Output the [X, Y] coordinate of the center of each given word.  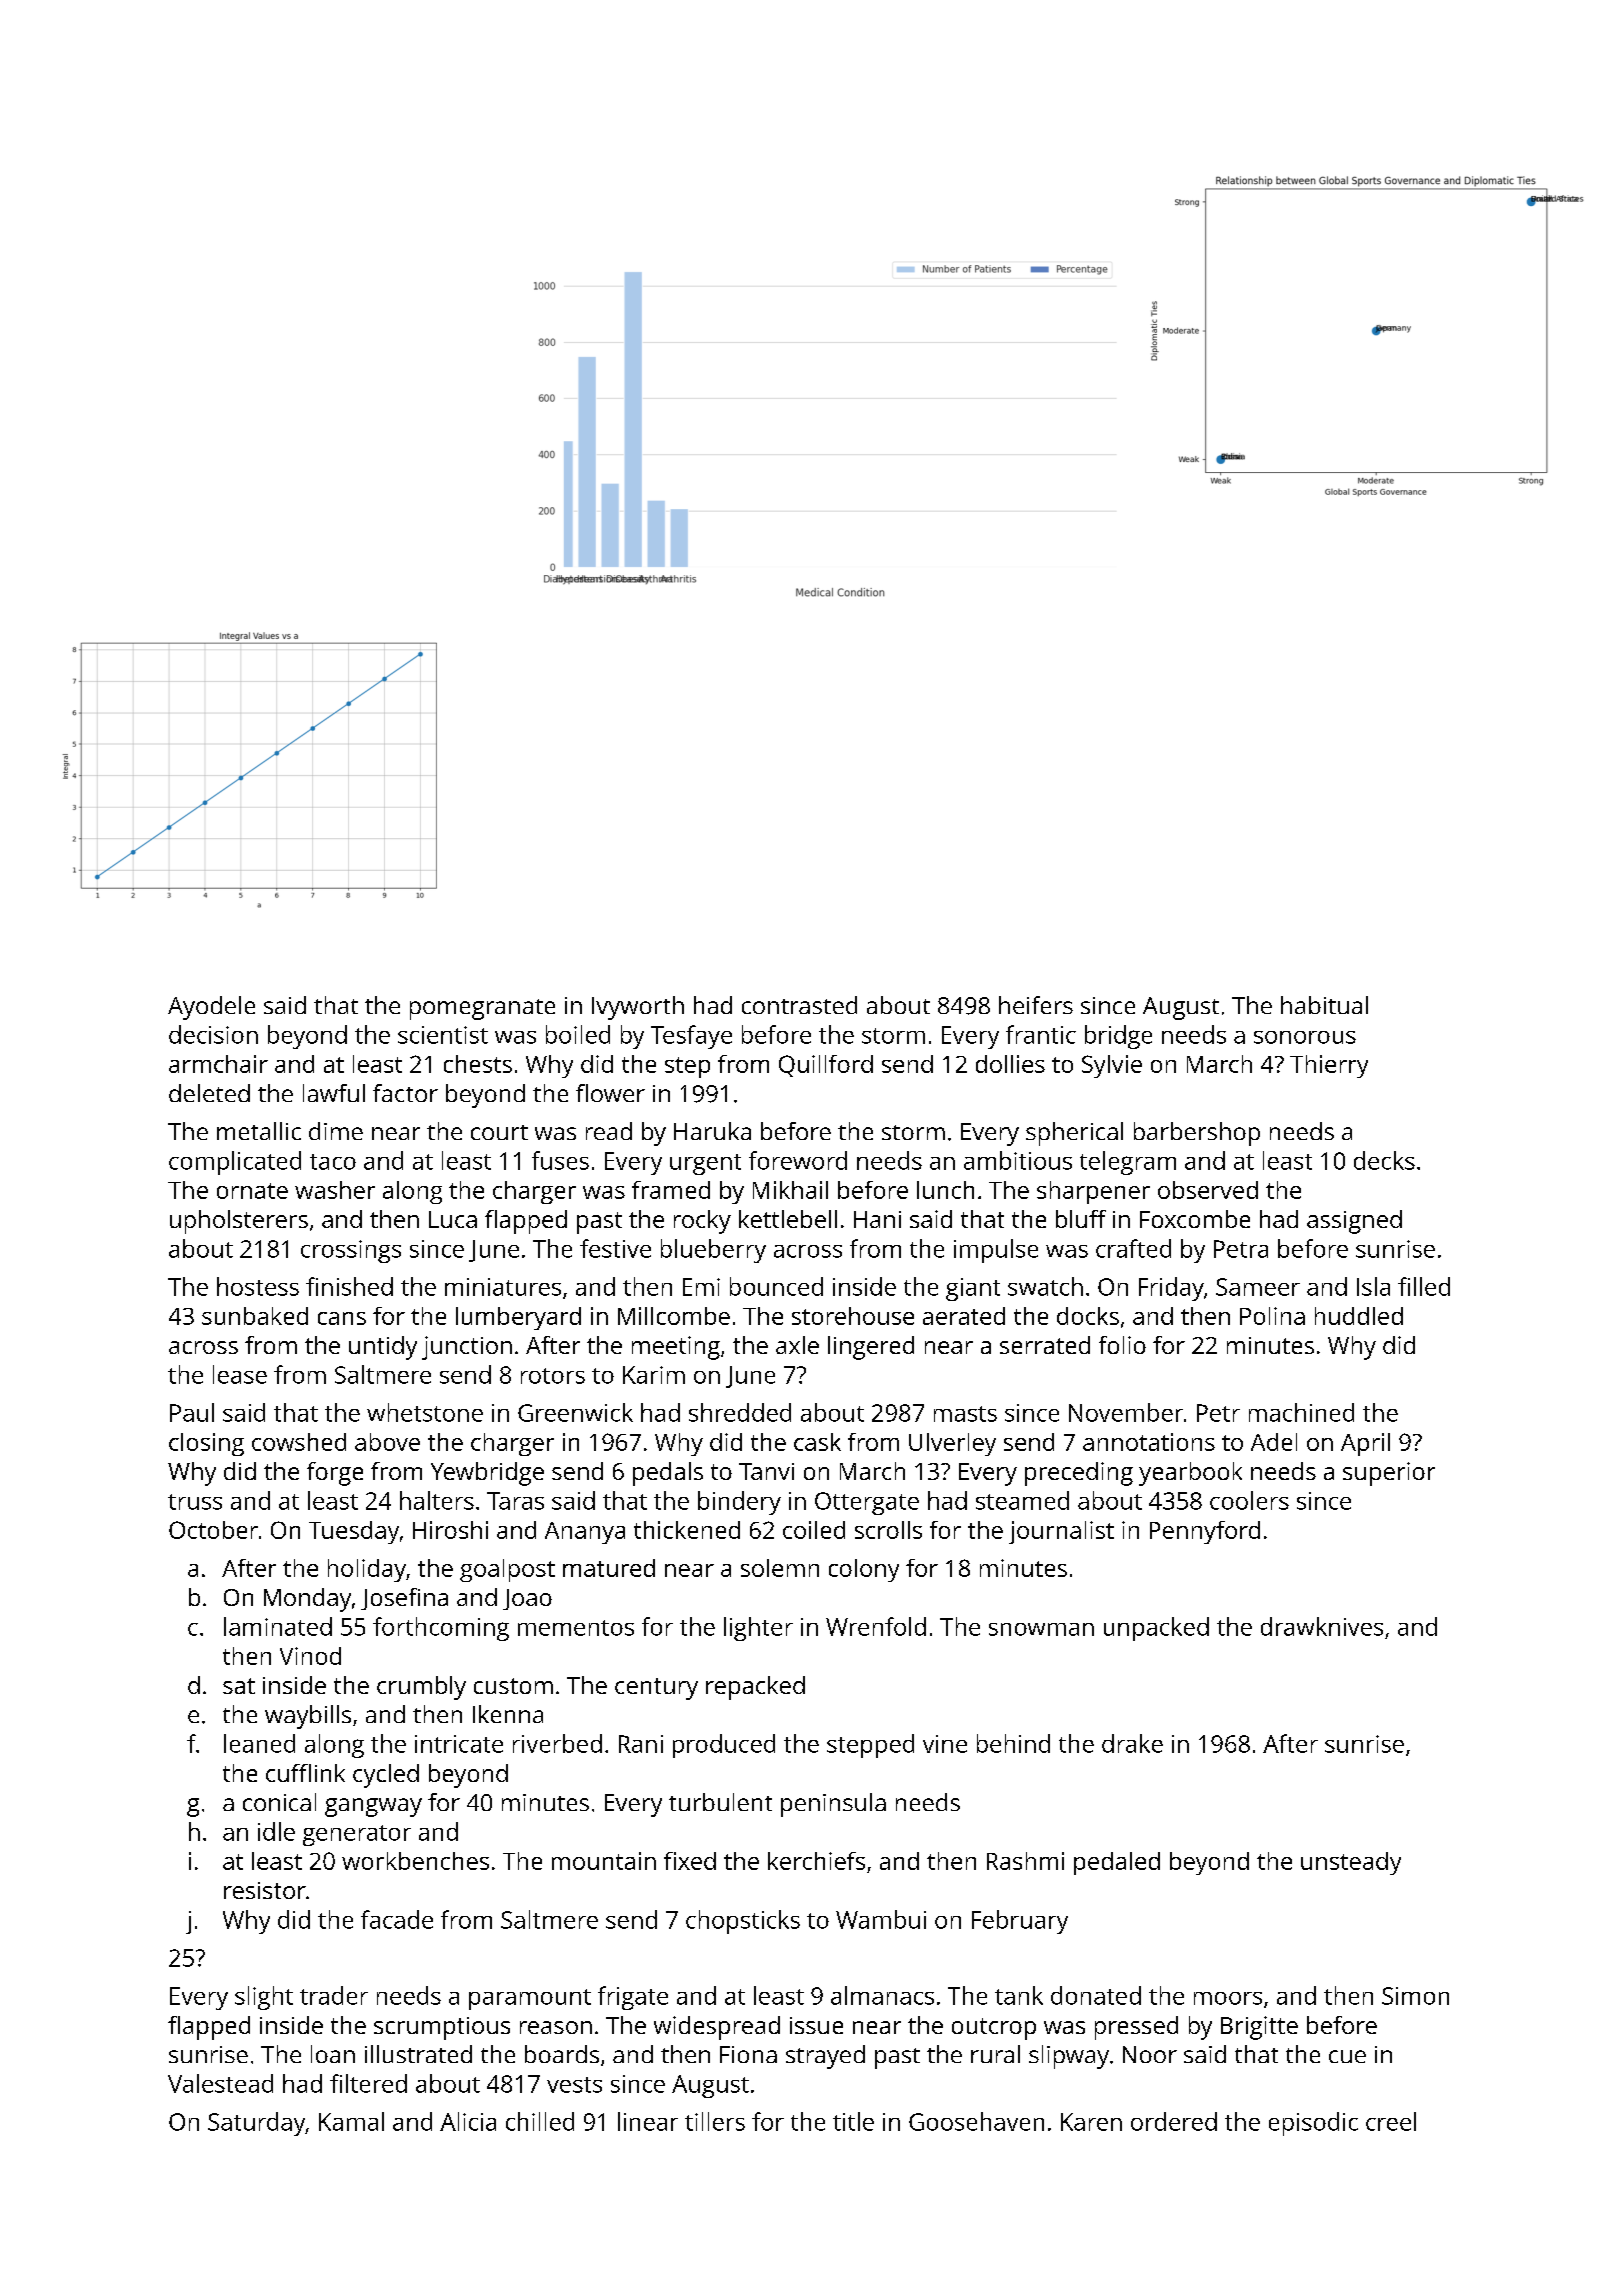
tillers [715, 2121]
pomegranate [482, 1009]
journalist [1061, 1532]
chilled [540, 2121]
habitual [1324, 1005]
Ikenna [508, 1714]
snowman [1041, 1629]
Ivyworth [638, 1008]
